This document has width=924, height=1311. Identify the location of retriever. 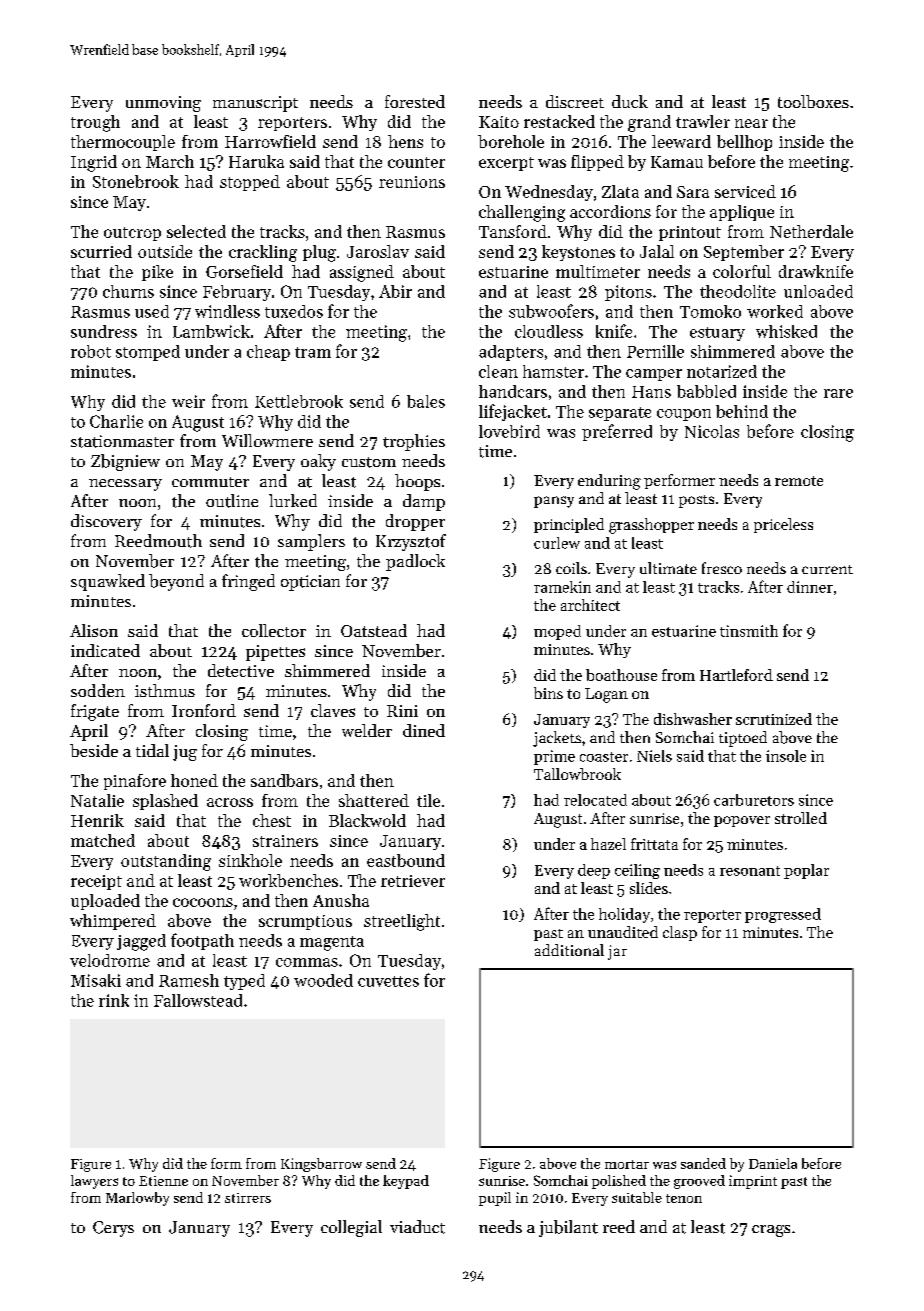
(413, 881).
